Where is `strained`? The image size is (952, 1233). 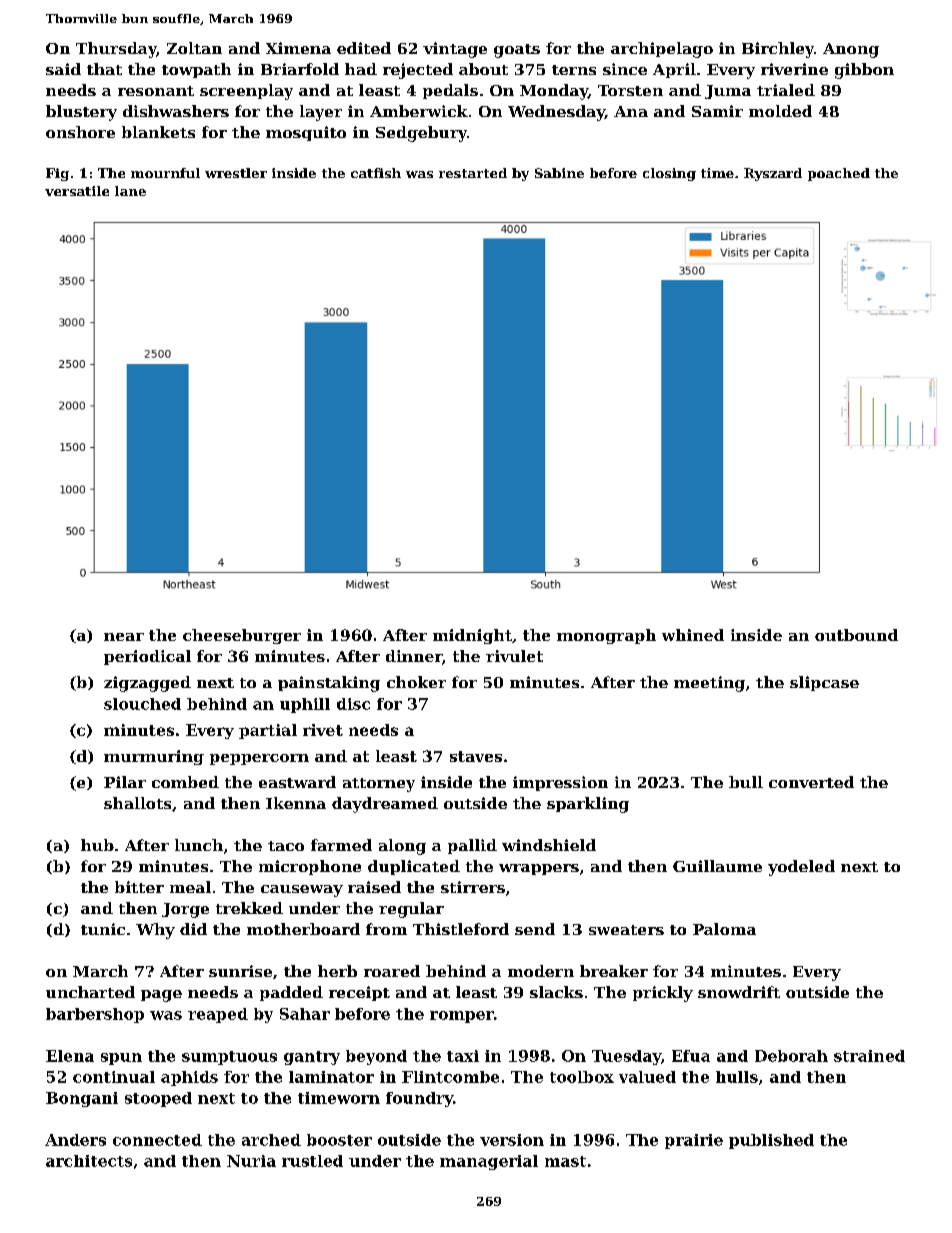 strained is located at coordinates (869, 1056).
